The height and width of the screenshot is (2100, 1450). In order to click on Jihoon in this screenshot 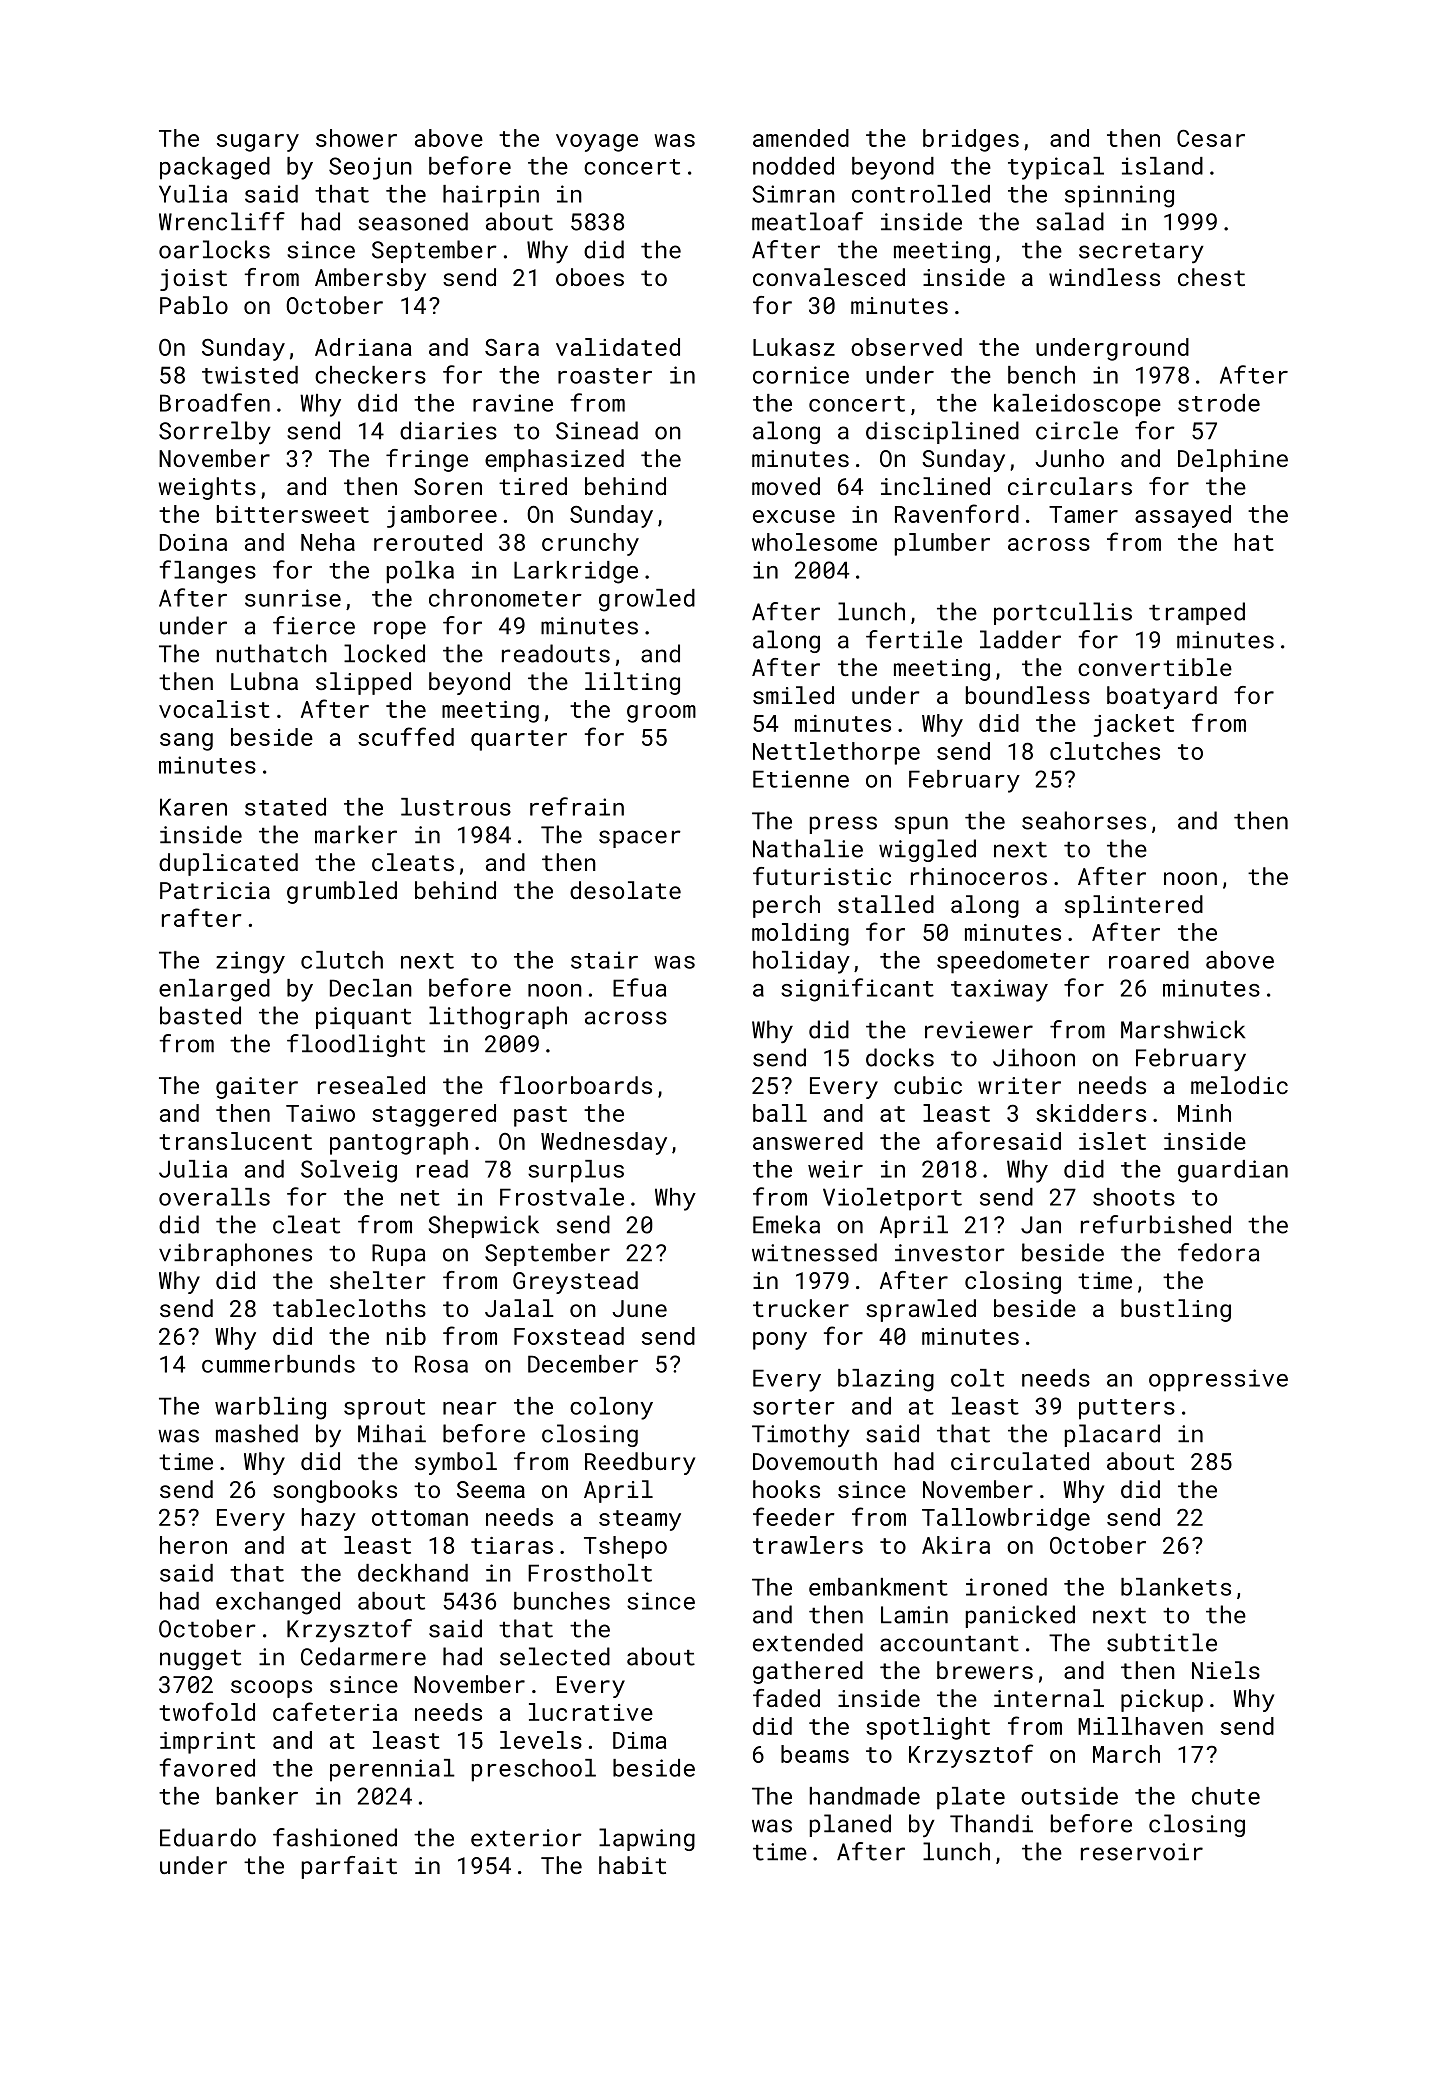, I will do `click(1034, 1057)`.
